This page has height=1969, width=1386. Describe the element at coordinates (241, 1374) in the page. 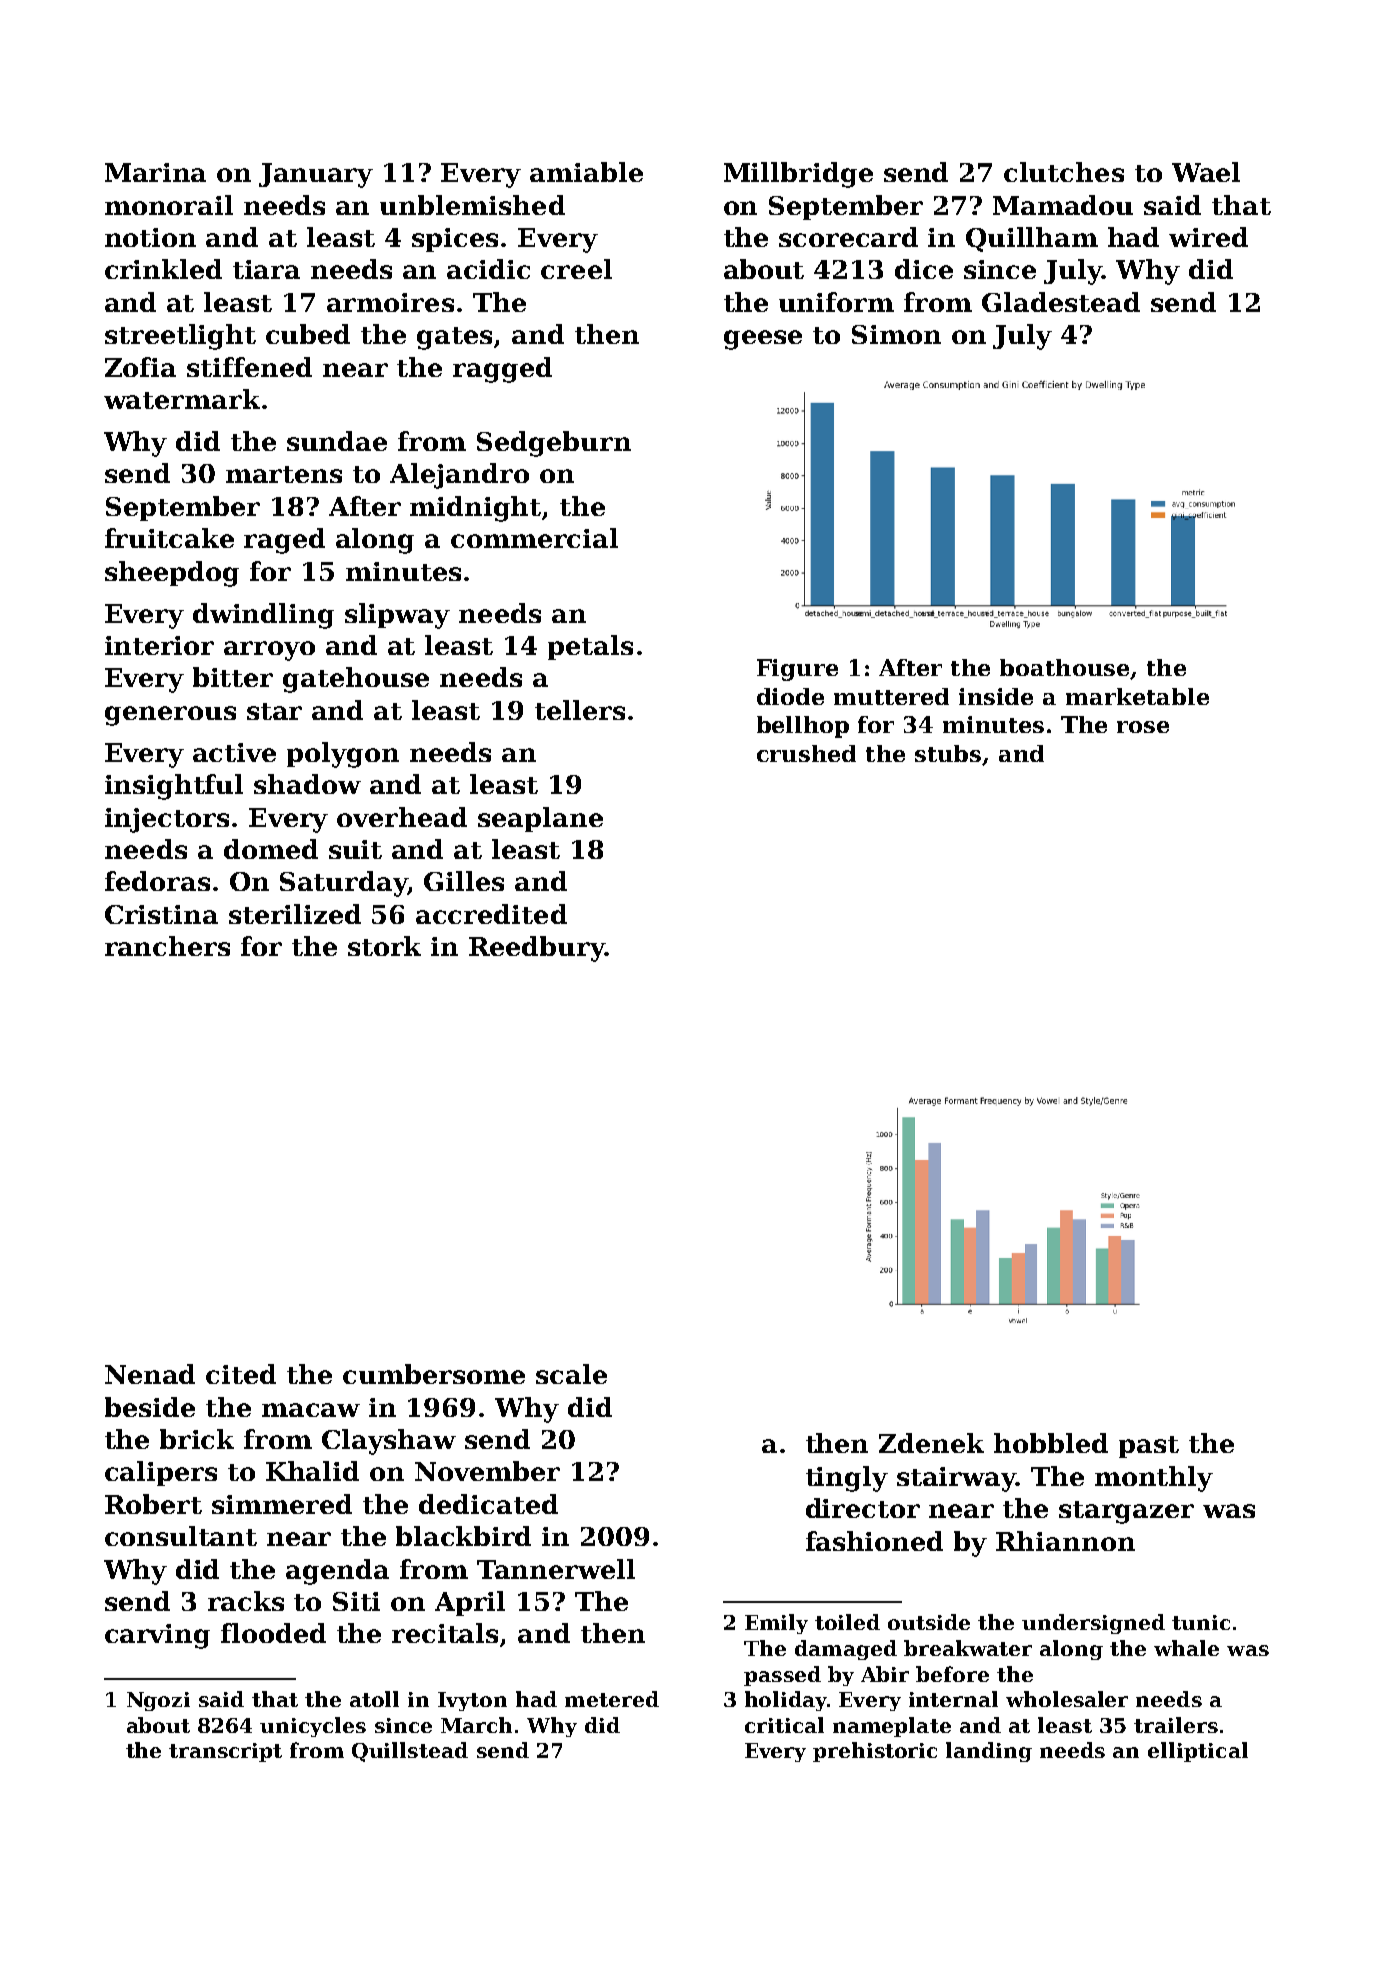

I see `cited` at that location.
